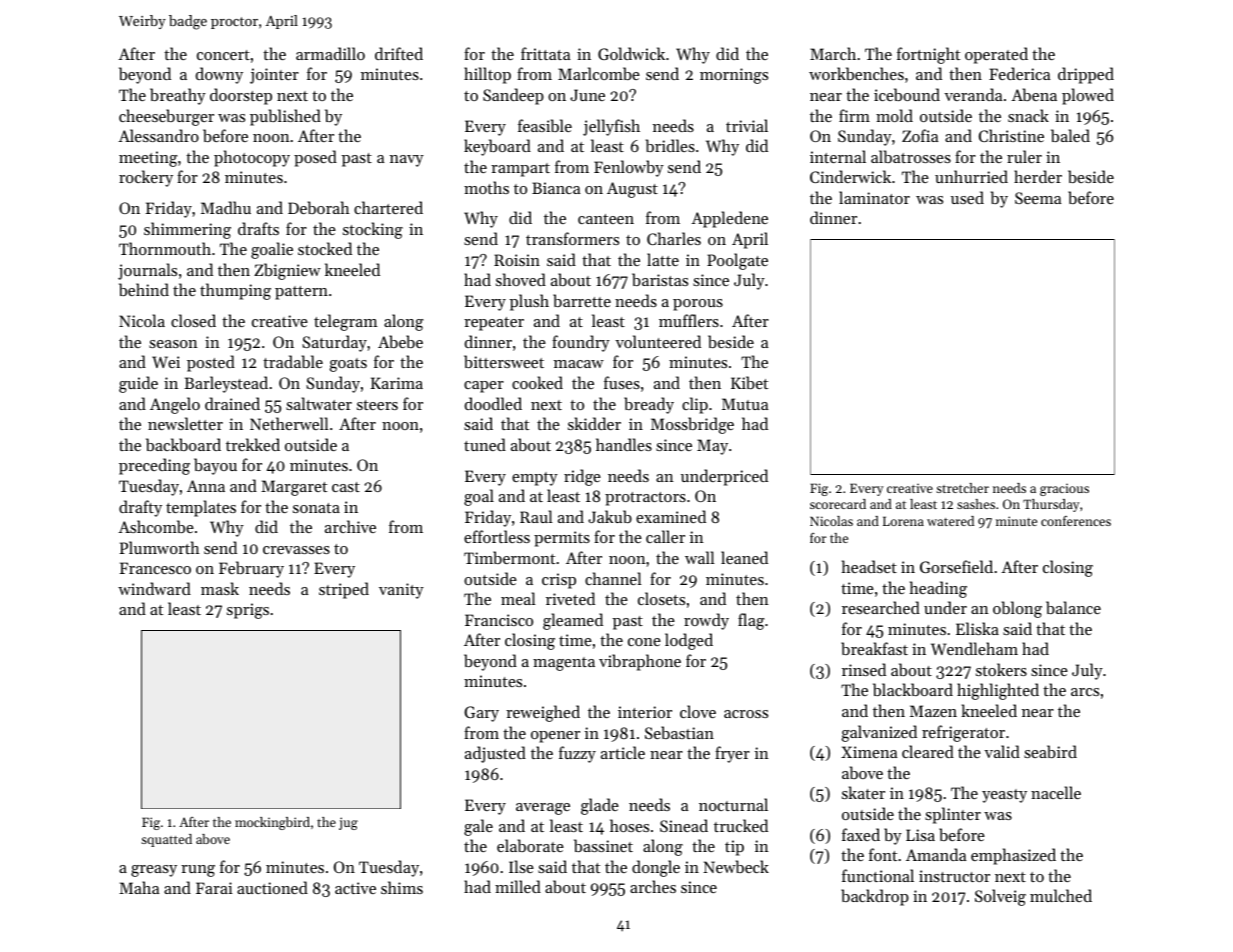 The image size is (1233, 952). What do you see at coordinates (401, 591) in the screenshot?
I see `vanity` at bounding box center [401, 591].
